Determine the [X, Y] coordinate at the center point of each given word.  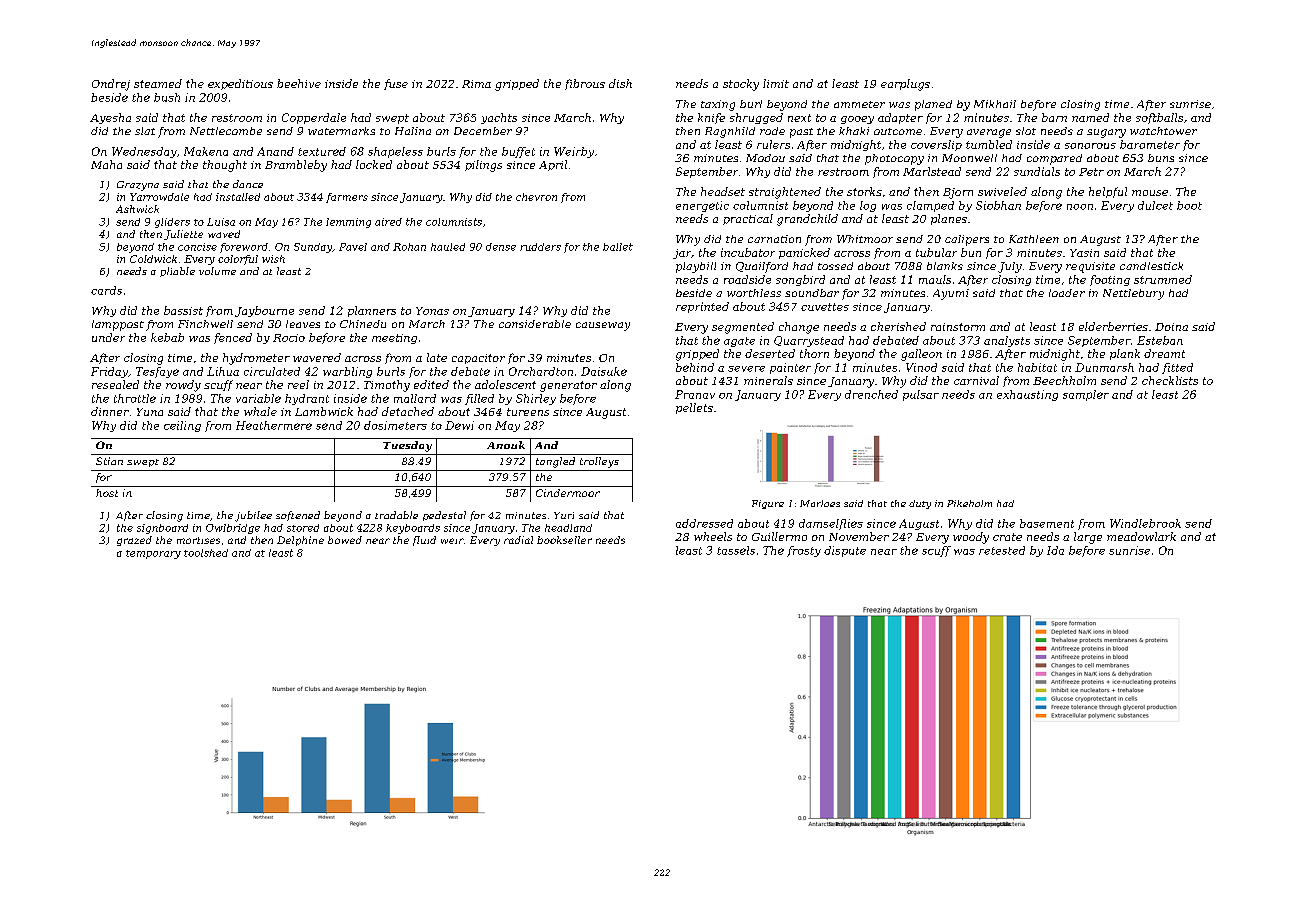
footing [1110, 280]
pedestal [444, 516]
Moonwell [969, 158]
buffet [518, 152]
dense [501, 247]
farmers [347, 198]
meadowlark [1141, 536]
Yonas [432, 311]
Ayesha [110, 118]
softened [298, 516]
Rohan [409, 247]
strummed [1163, 279]
